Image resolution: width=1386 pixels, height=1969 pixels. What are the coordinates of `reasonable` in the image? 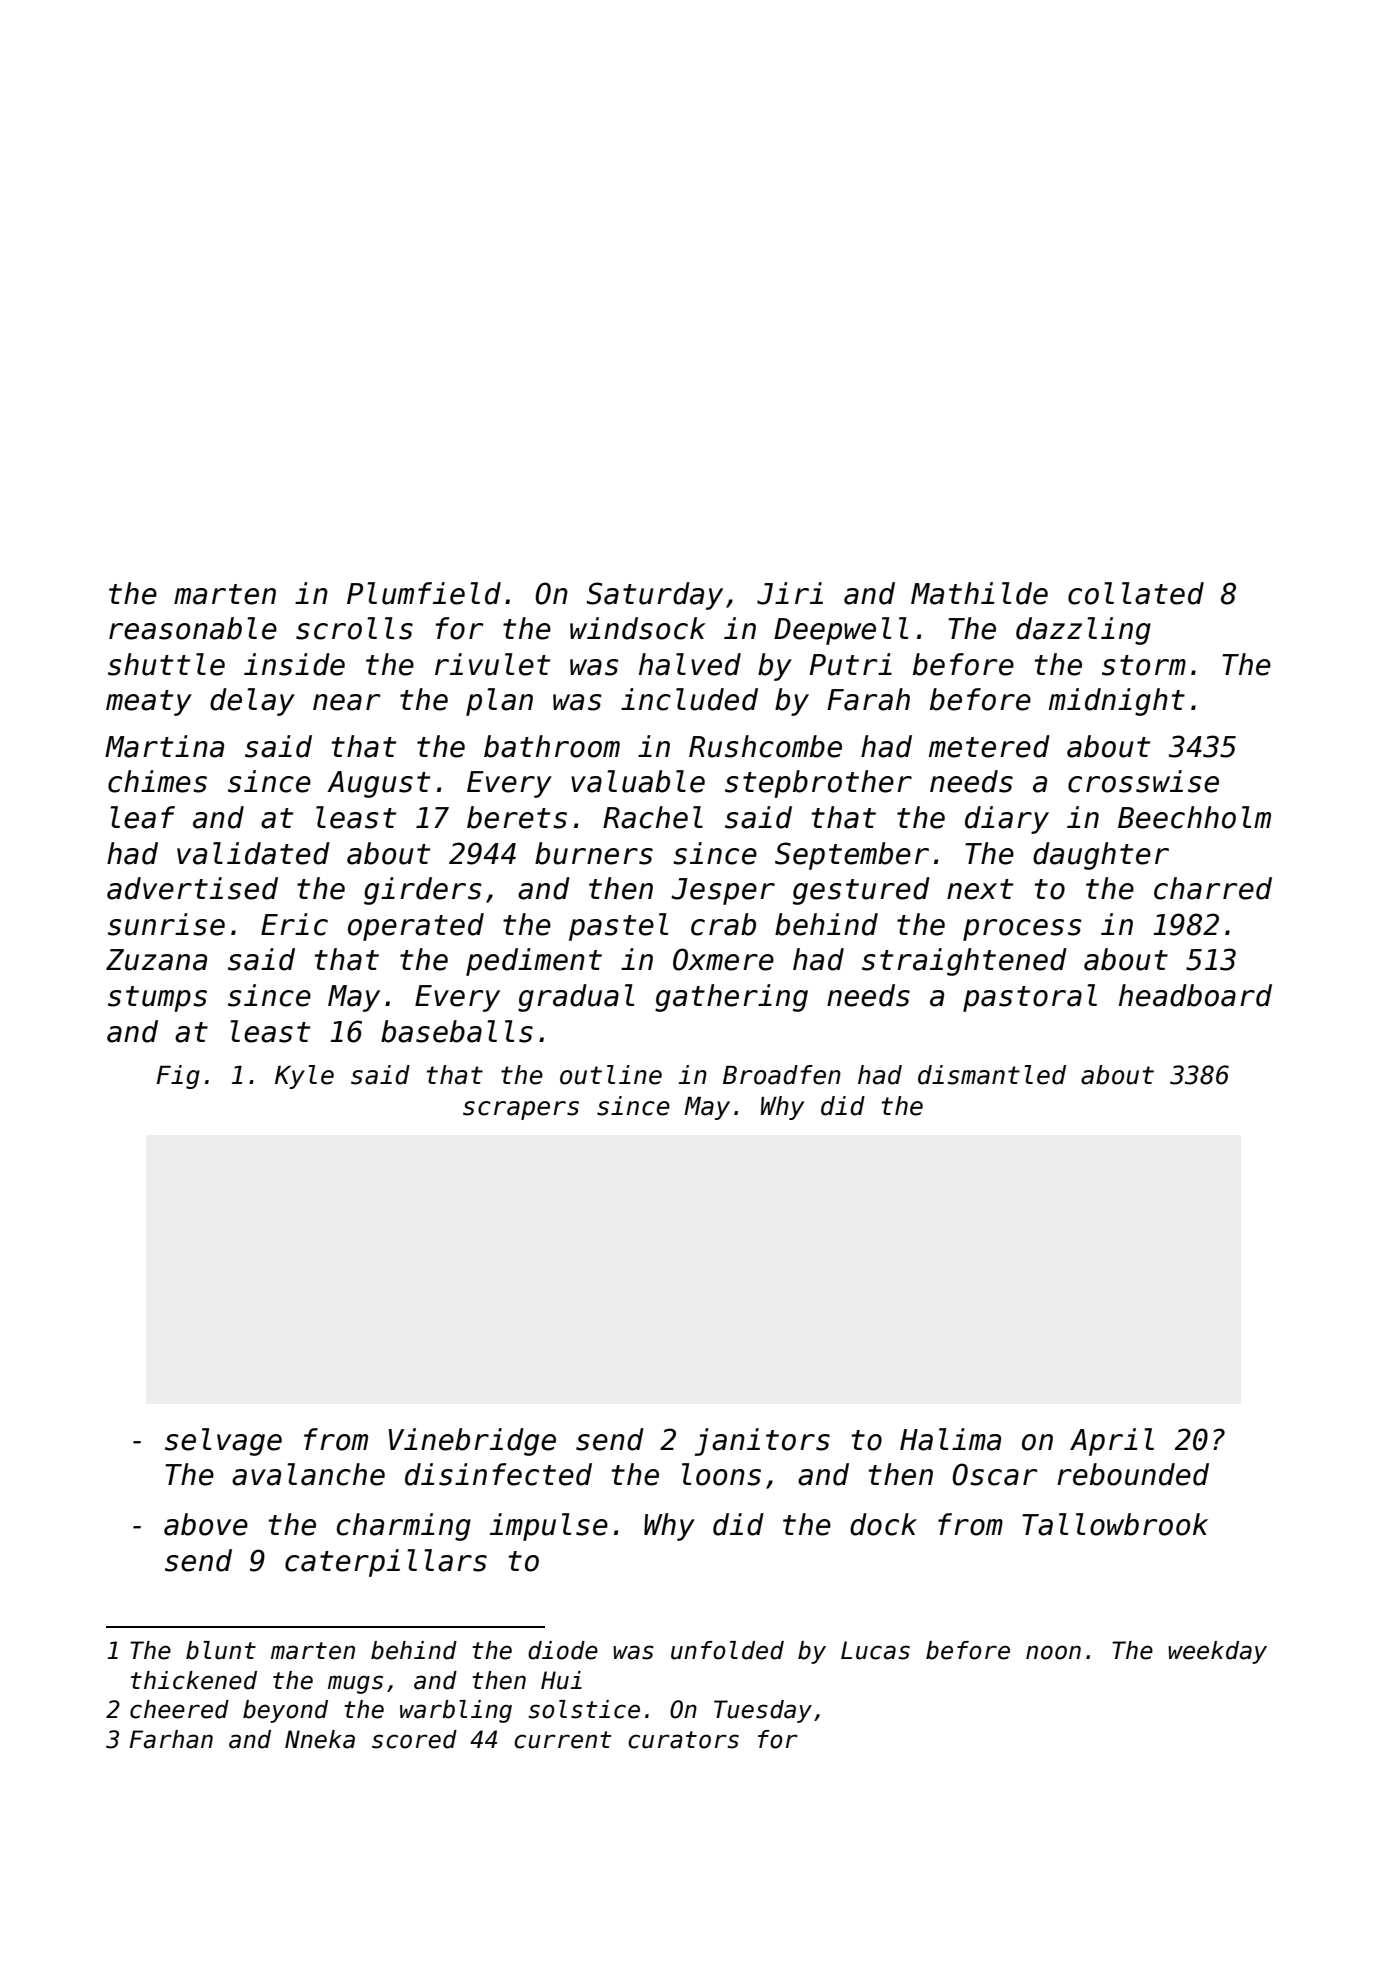 It's located at (193, 628).
